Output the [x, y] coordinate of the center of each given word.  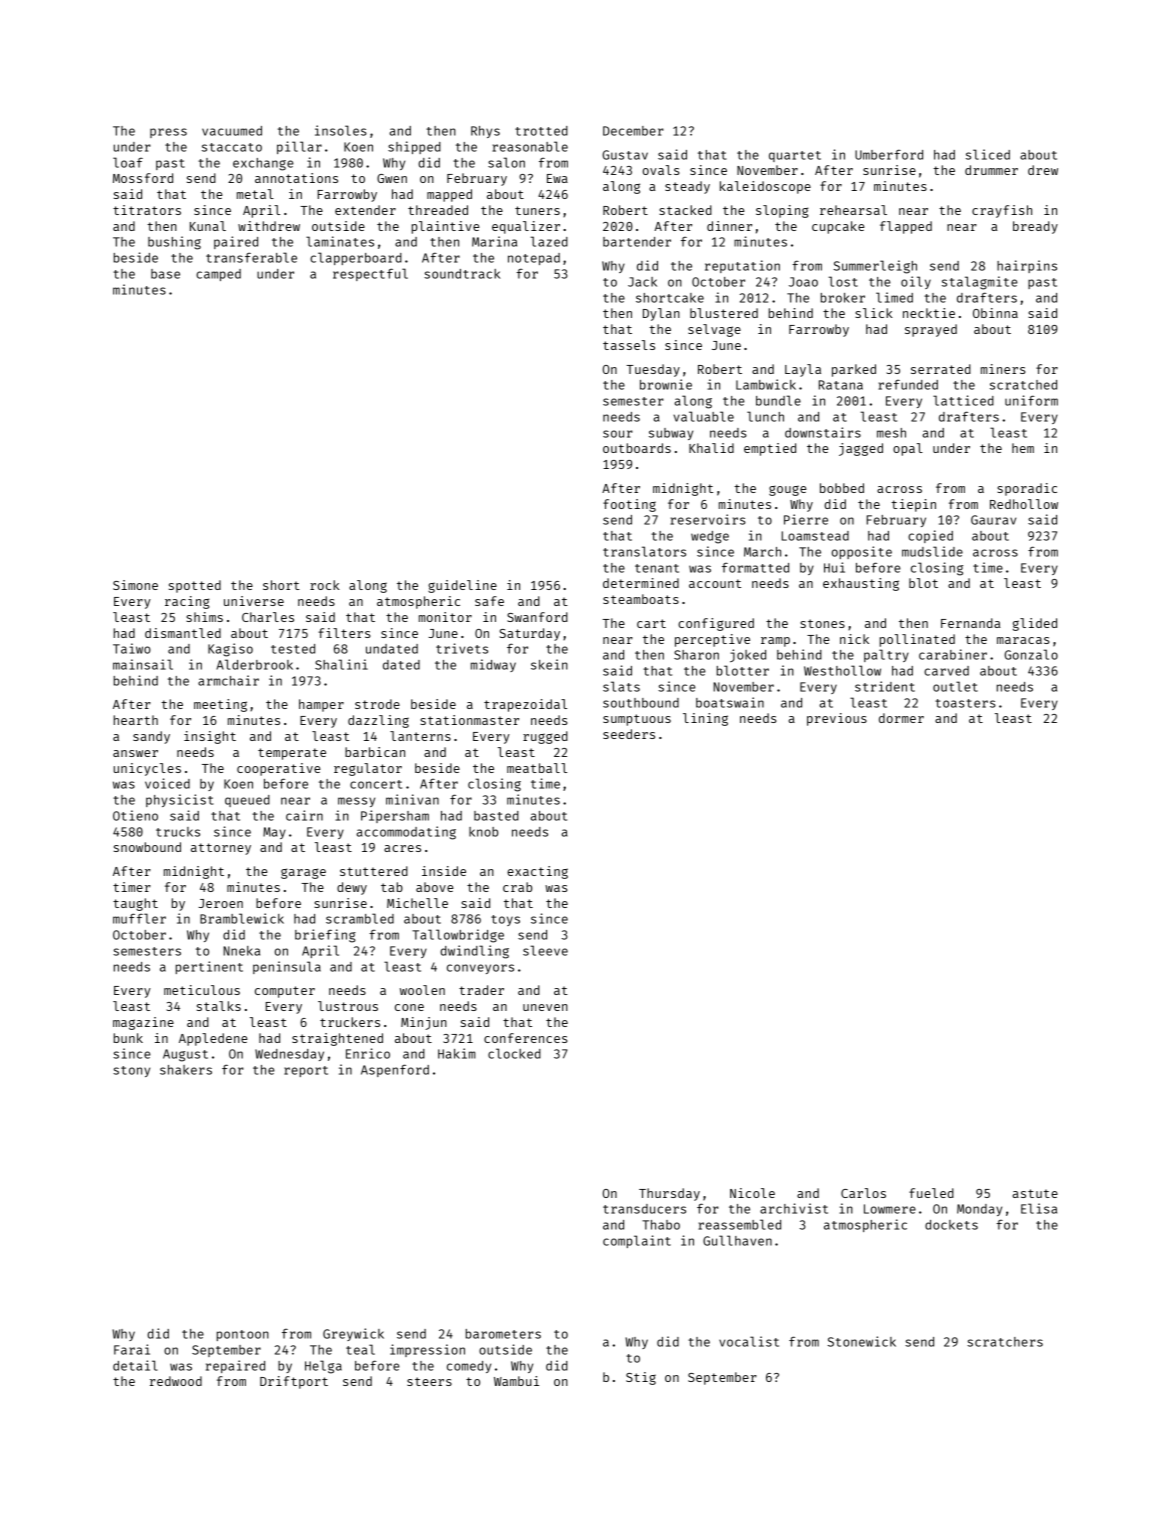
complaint [637, 1241]
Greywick [353, 1334]
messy [356, 802]
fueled [931, 1193]
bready [1035, 227]
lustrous [348, 1006]
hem [1023, 448]
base [165, 274]
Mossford [143, 178]
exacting [537, 872]
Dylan [661, 314]
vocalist [749, 1341]
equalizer [526, 227]
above [435, 887]
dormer [901, 718]
